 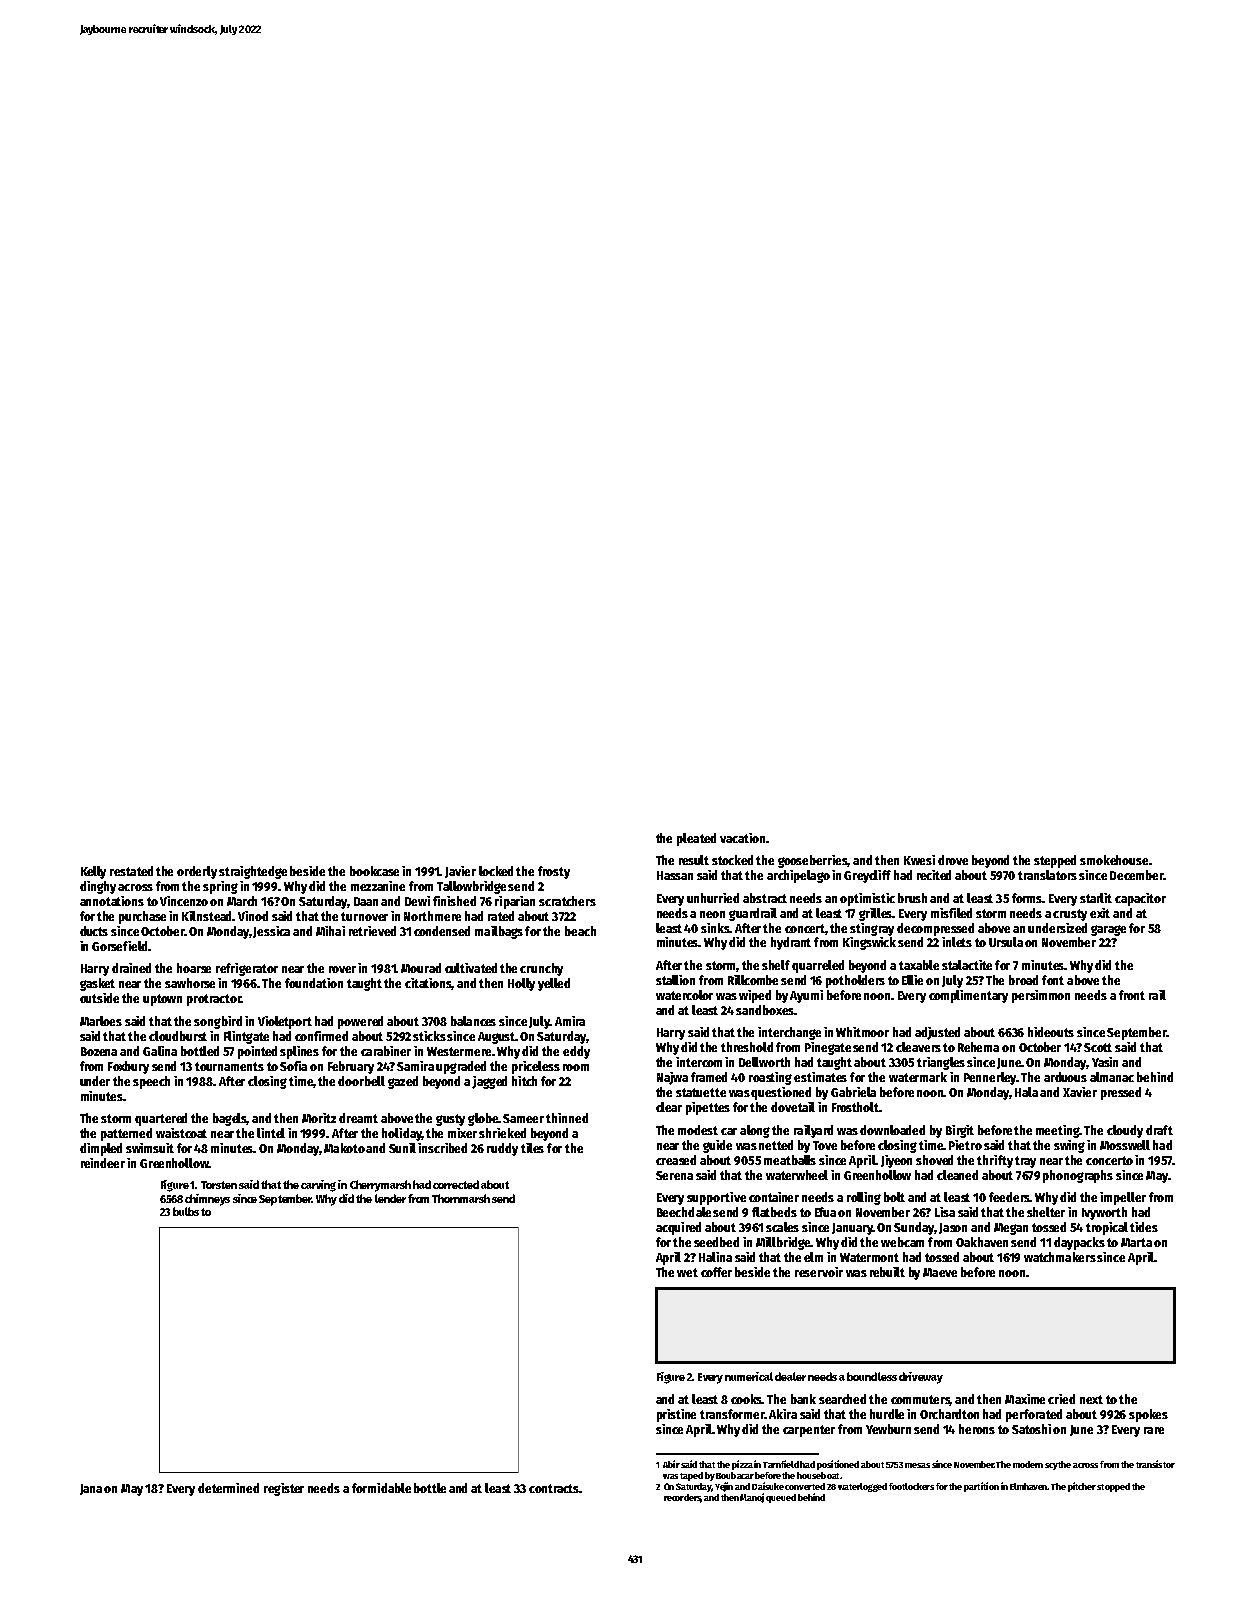 I want to click on coffer, so click(x=716, y=1272).
